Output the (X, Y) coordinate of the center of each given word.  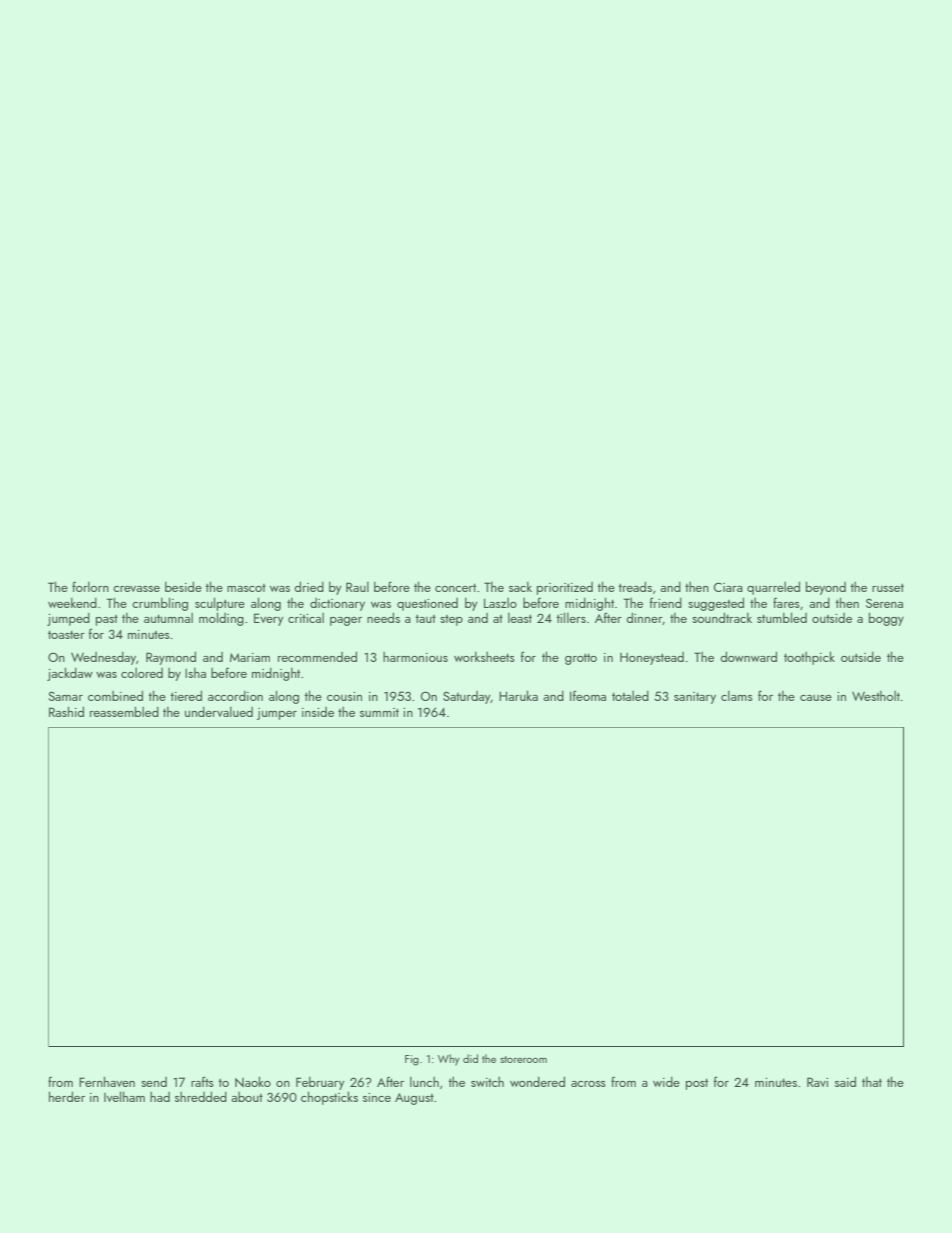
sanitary (695, 698)
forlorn (90, 586)
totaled (630, 695)
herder (67, 1096)
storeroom (523, 1059)
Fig (412, 1060)
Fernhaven (107, 1081)
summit (379, 712)
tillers (571, 617)
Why (449, 1060)
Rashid (66, 711)
